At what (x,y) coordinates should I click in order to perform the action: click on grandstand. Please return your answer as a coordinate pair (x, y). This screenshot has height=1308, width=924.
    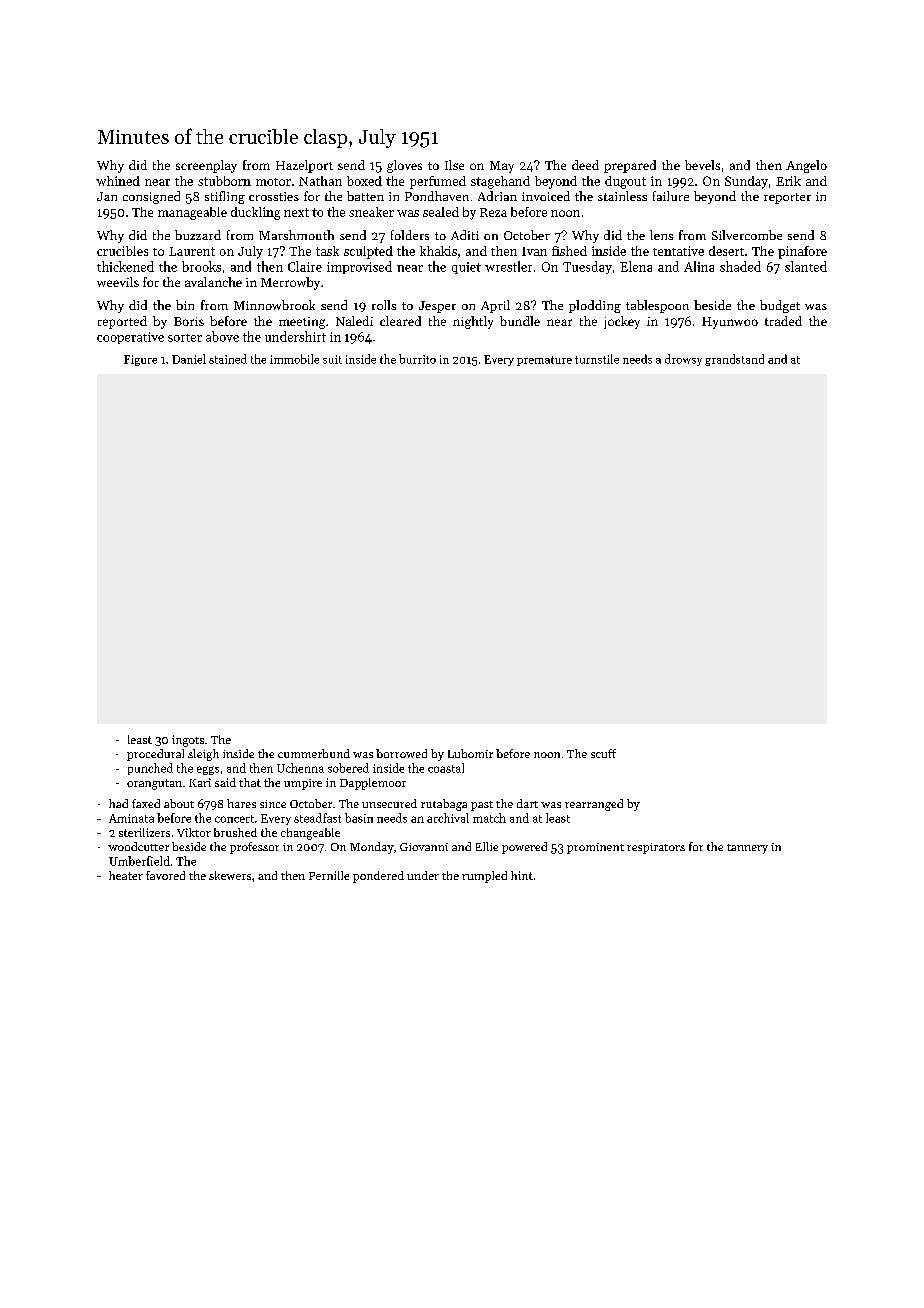
    Looking at the image, I should click on (734, 360).
